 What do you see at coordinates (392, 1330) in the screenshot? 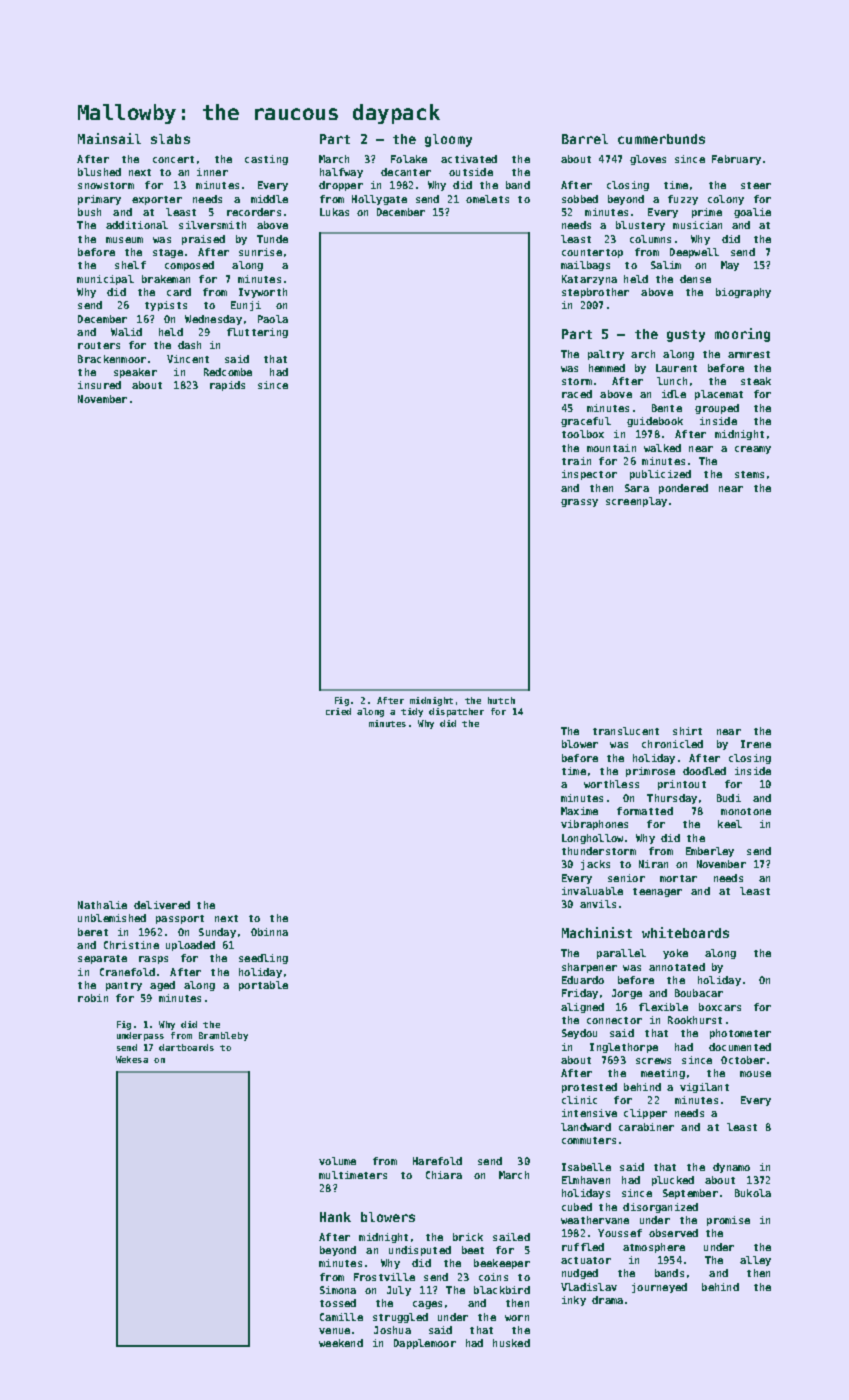
I see `Joshua` at bounding box center [392, 1330].
